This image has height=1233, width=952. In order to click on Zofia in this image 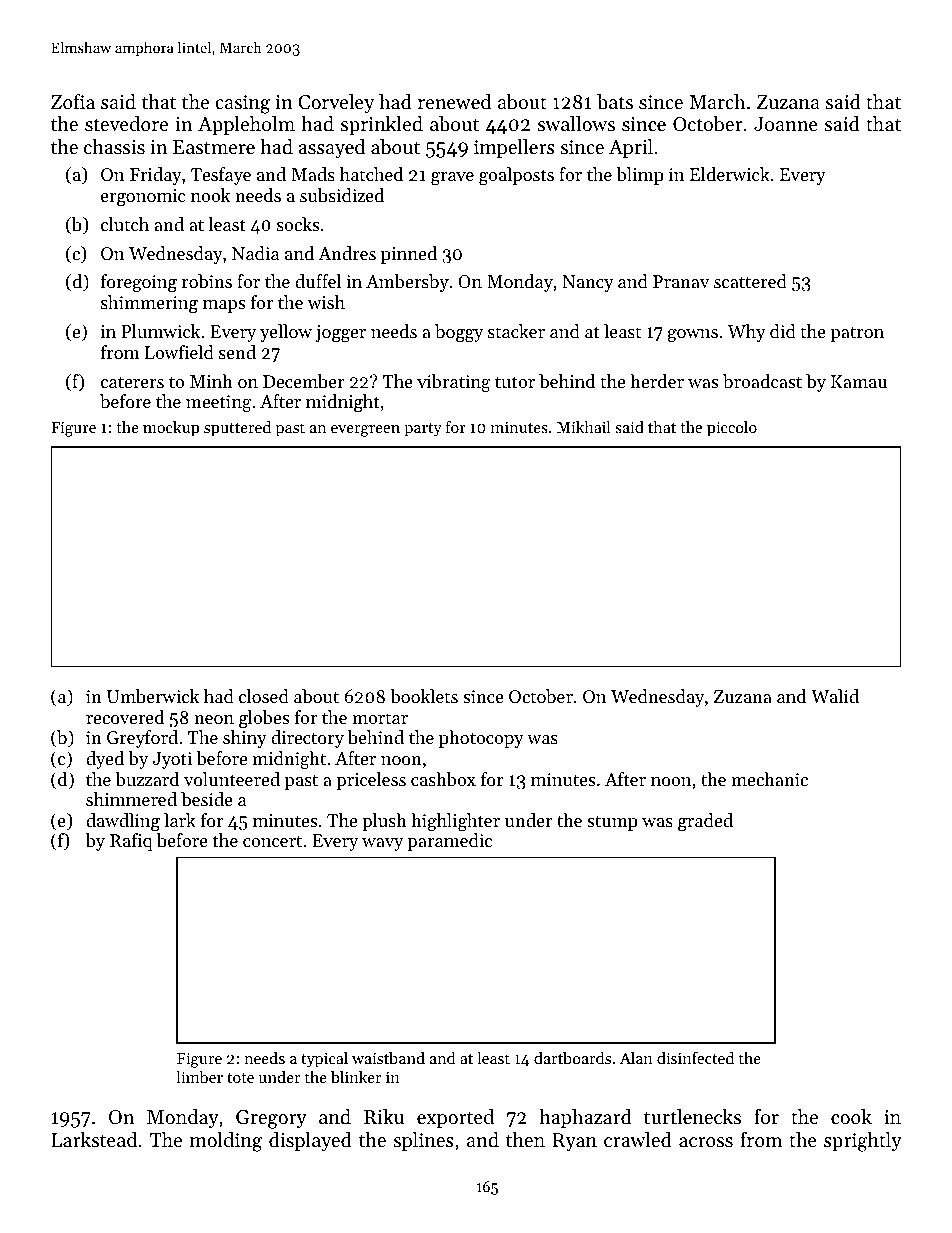, I will do `click(73, 101)`.
